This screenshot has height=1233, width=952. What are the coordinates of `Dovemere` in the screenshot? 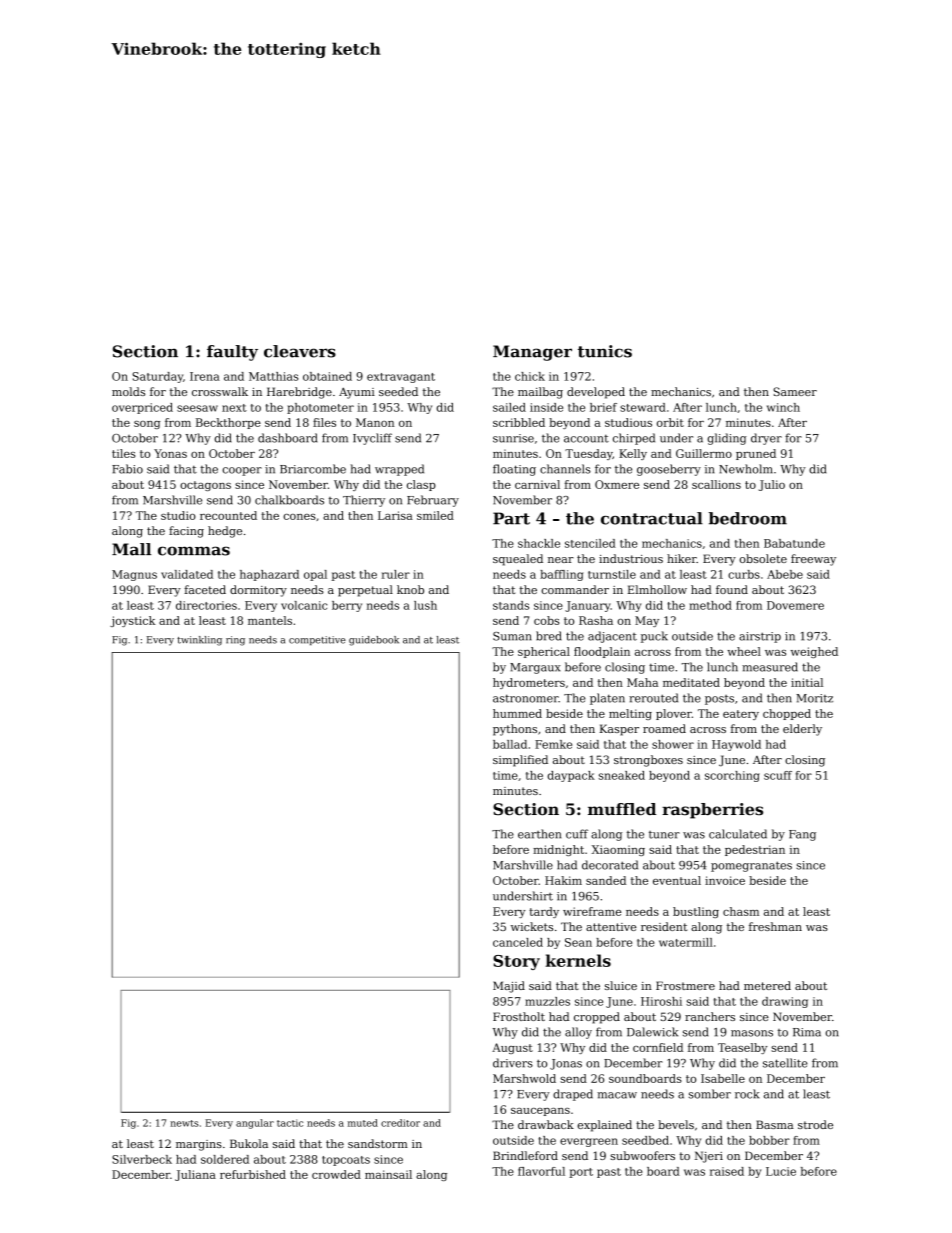 It's located at (795, 605).
